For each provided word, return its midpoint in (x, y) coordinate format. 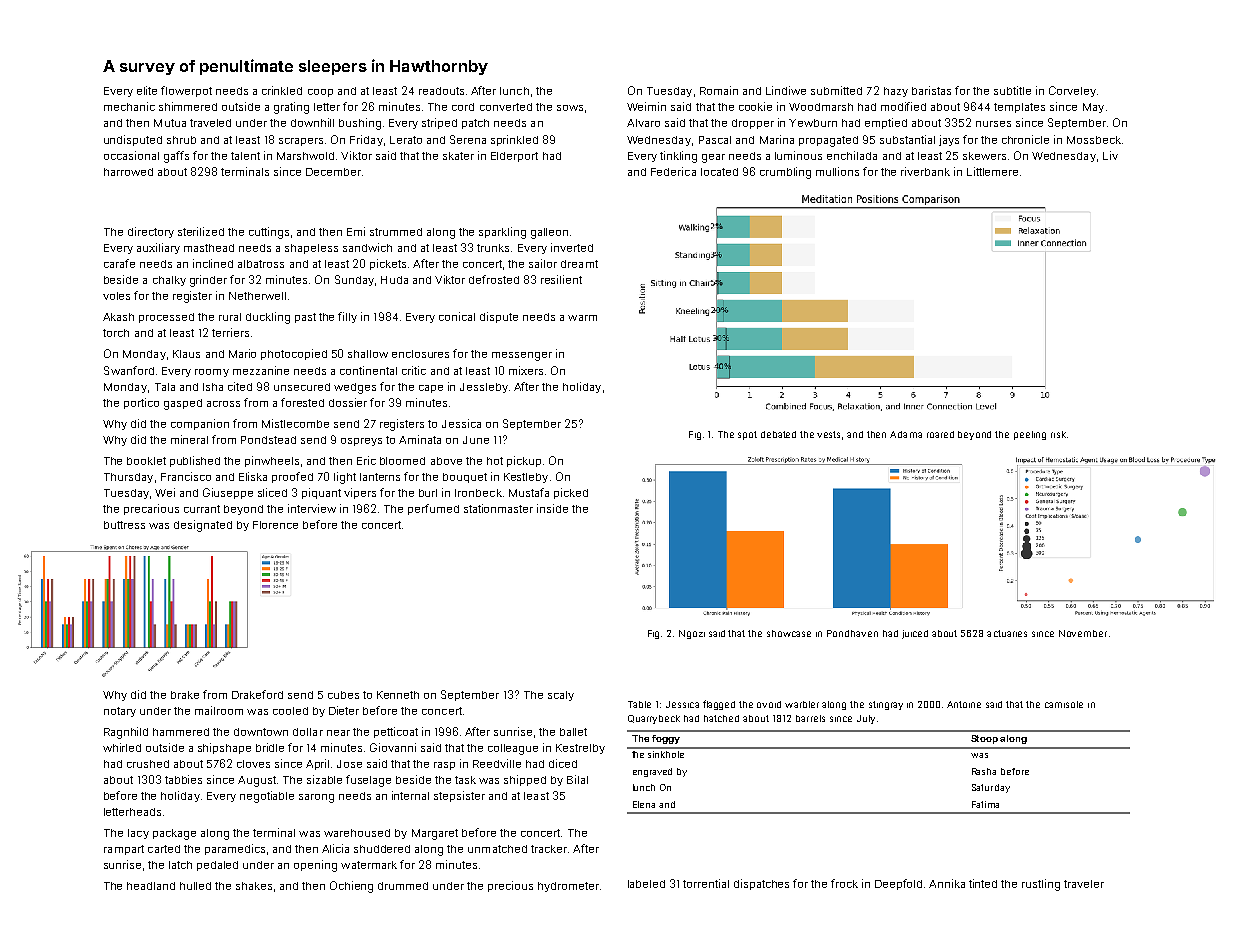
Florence (275, 525)
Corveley (1072, 91)
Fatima (985, 804)
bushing (360, 124)
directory (151, 232)
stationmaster (498, 508)
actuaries (1007, 633)
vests (828, 434)
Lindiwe (786, 90)
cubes (343, 695)
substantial (907, 139)
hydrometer (568, 887)
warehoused (357, 833)
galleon (549, 233)
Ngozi (692, 634)
